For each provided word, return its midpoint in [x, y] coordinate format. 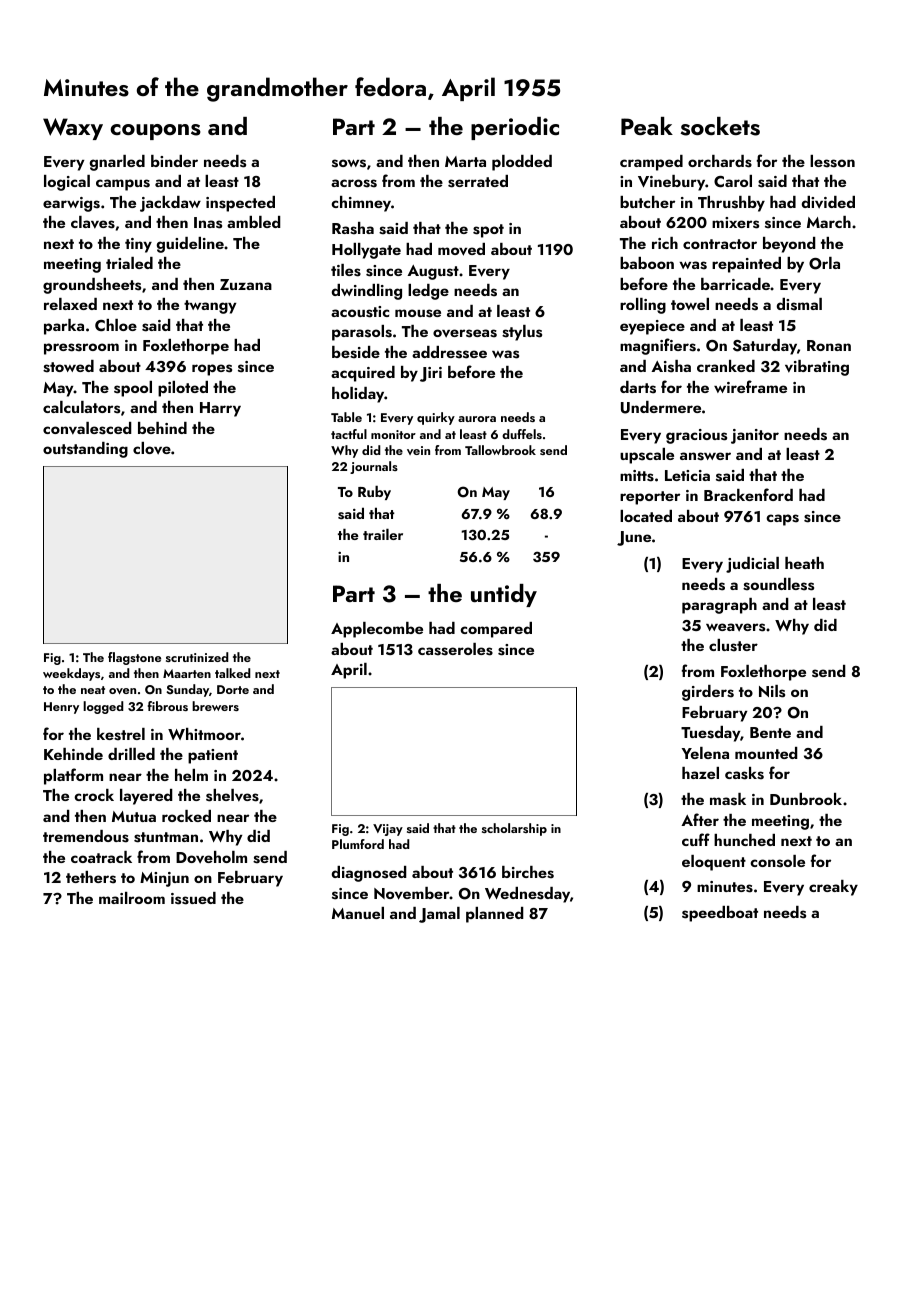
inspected [240, 204]
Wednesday [527, 895]
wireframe [750, 386]
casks [744, 773]
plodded [522, 163]
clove [152, 448]
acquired [363, 374]
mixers [735, 223]
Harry [220, 409]
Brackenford [748, 494]
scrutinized [197, 657]
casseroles [455, 649]
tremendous [86, 836]
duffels [522, 434]
